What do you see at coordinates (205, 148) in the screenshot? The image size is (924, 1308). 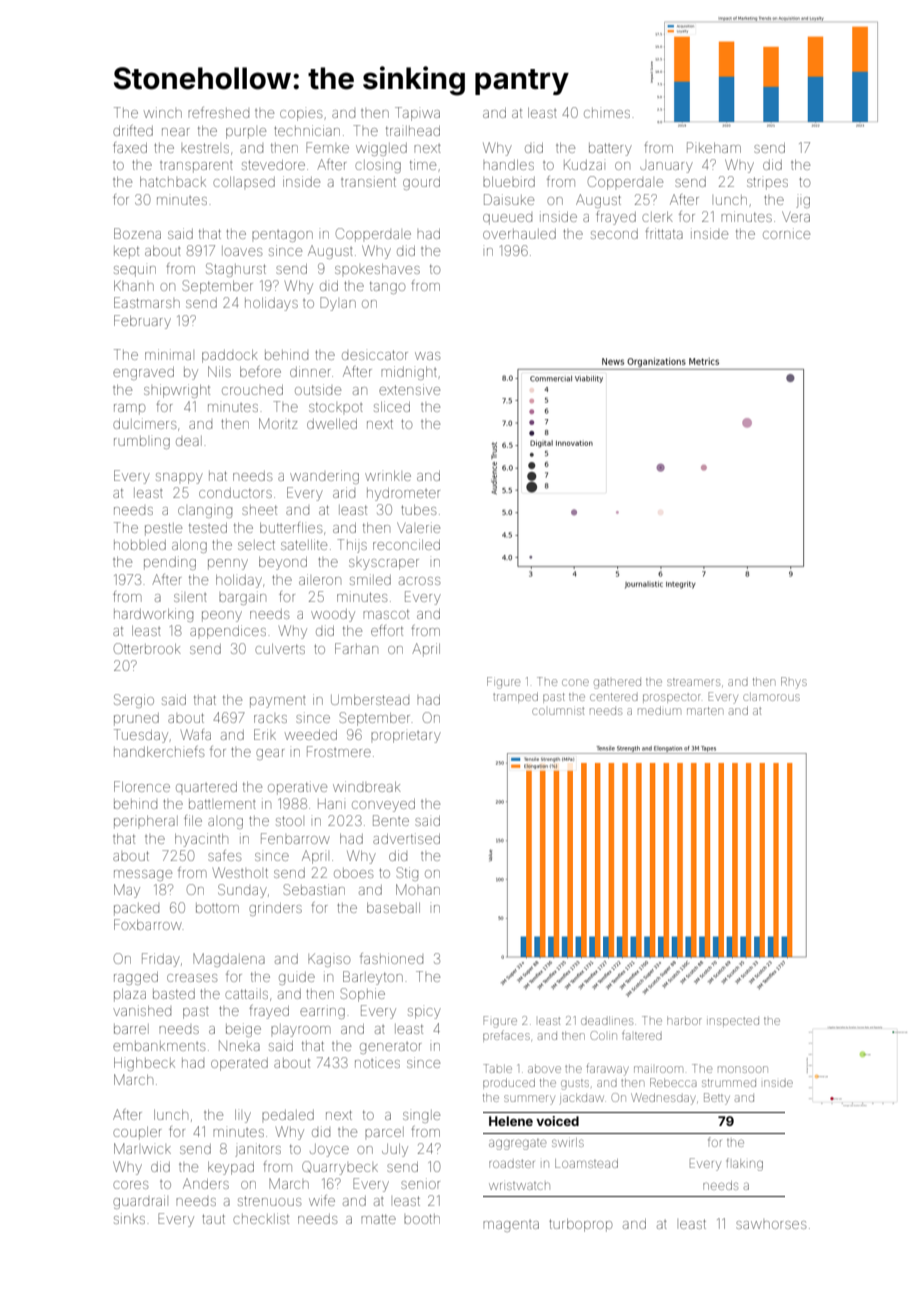 I see `kestrels` at bounding box center [205, 148].
